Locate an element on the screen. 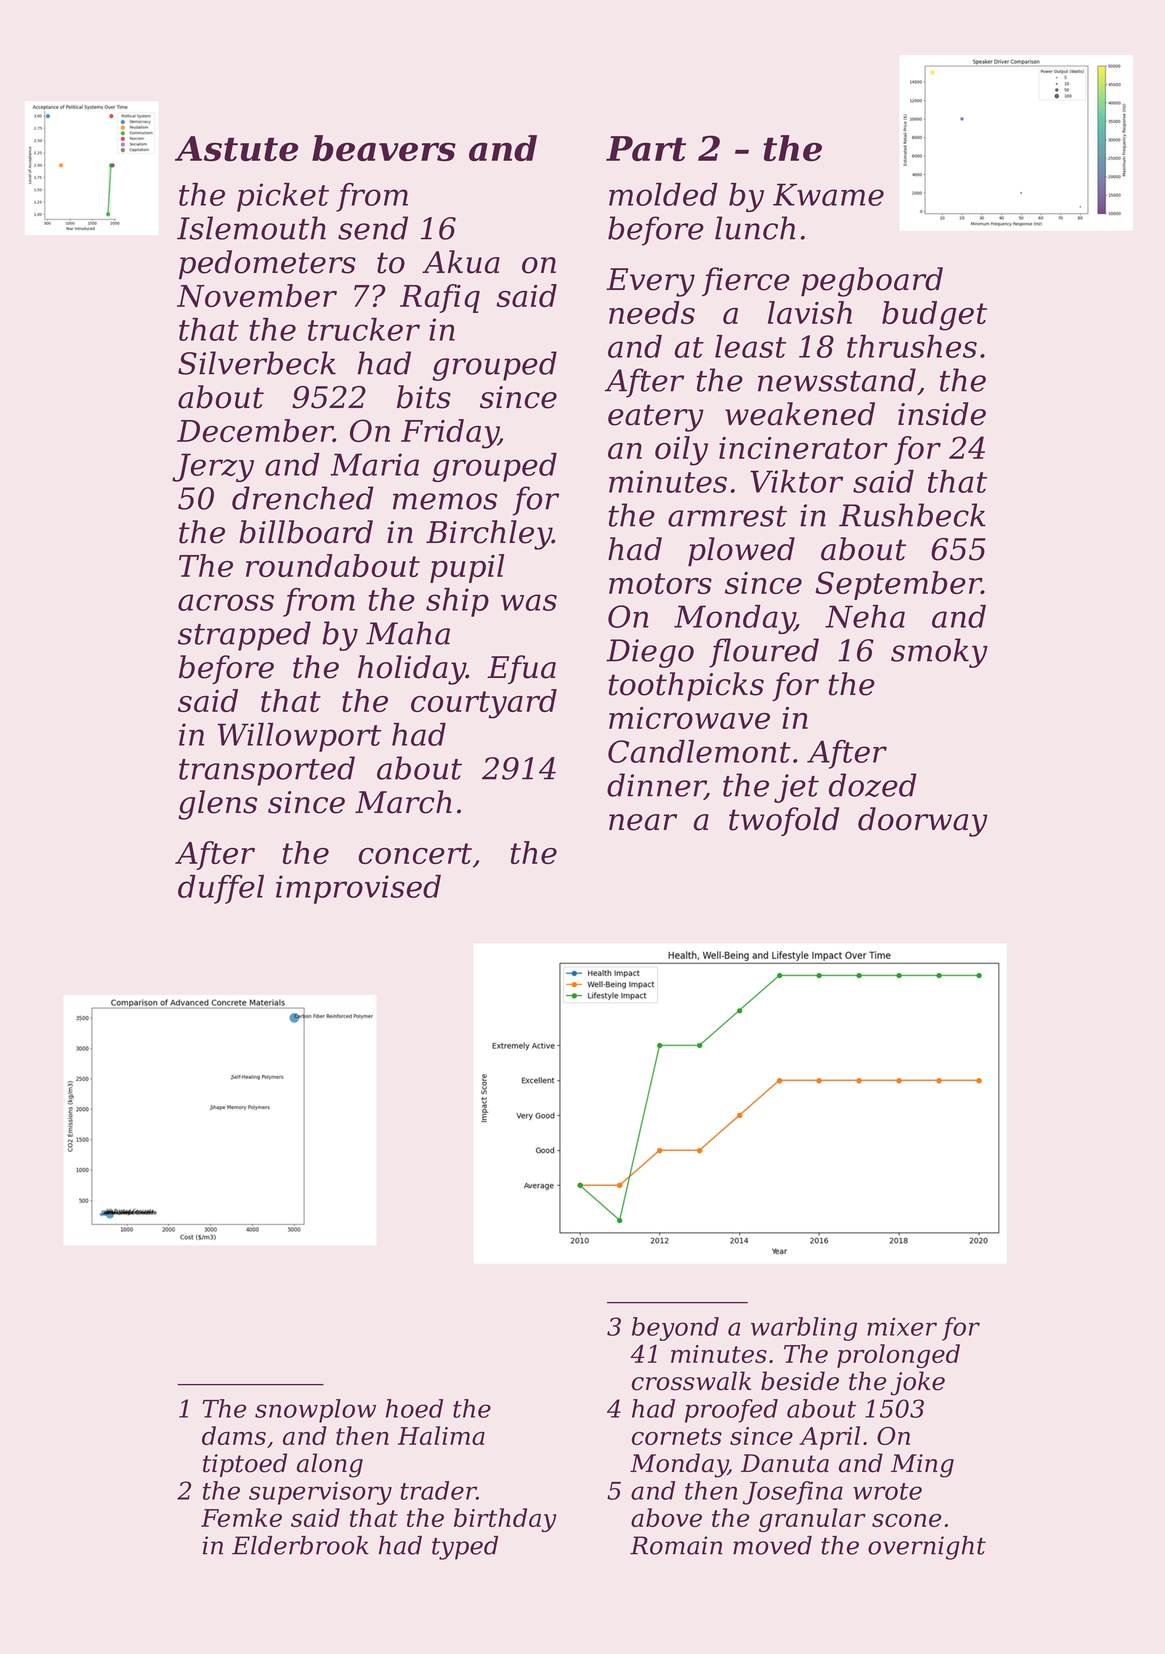  snowplow is located at coordinates (315, 1411).
